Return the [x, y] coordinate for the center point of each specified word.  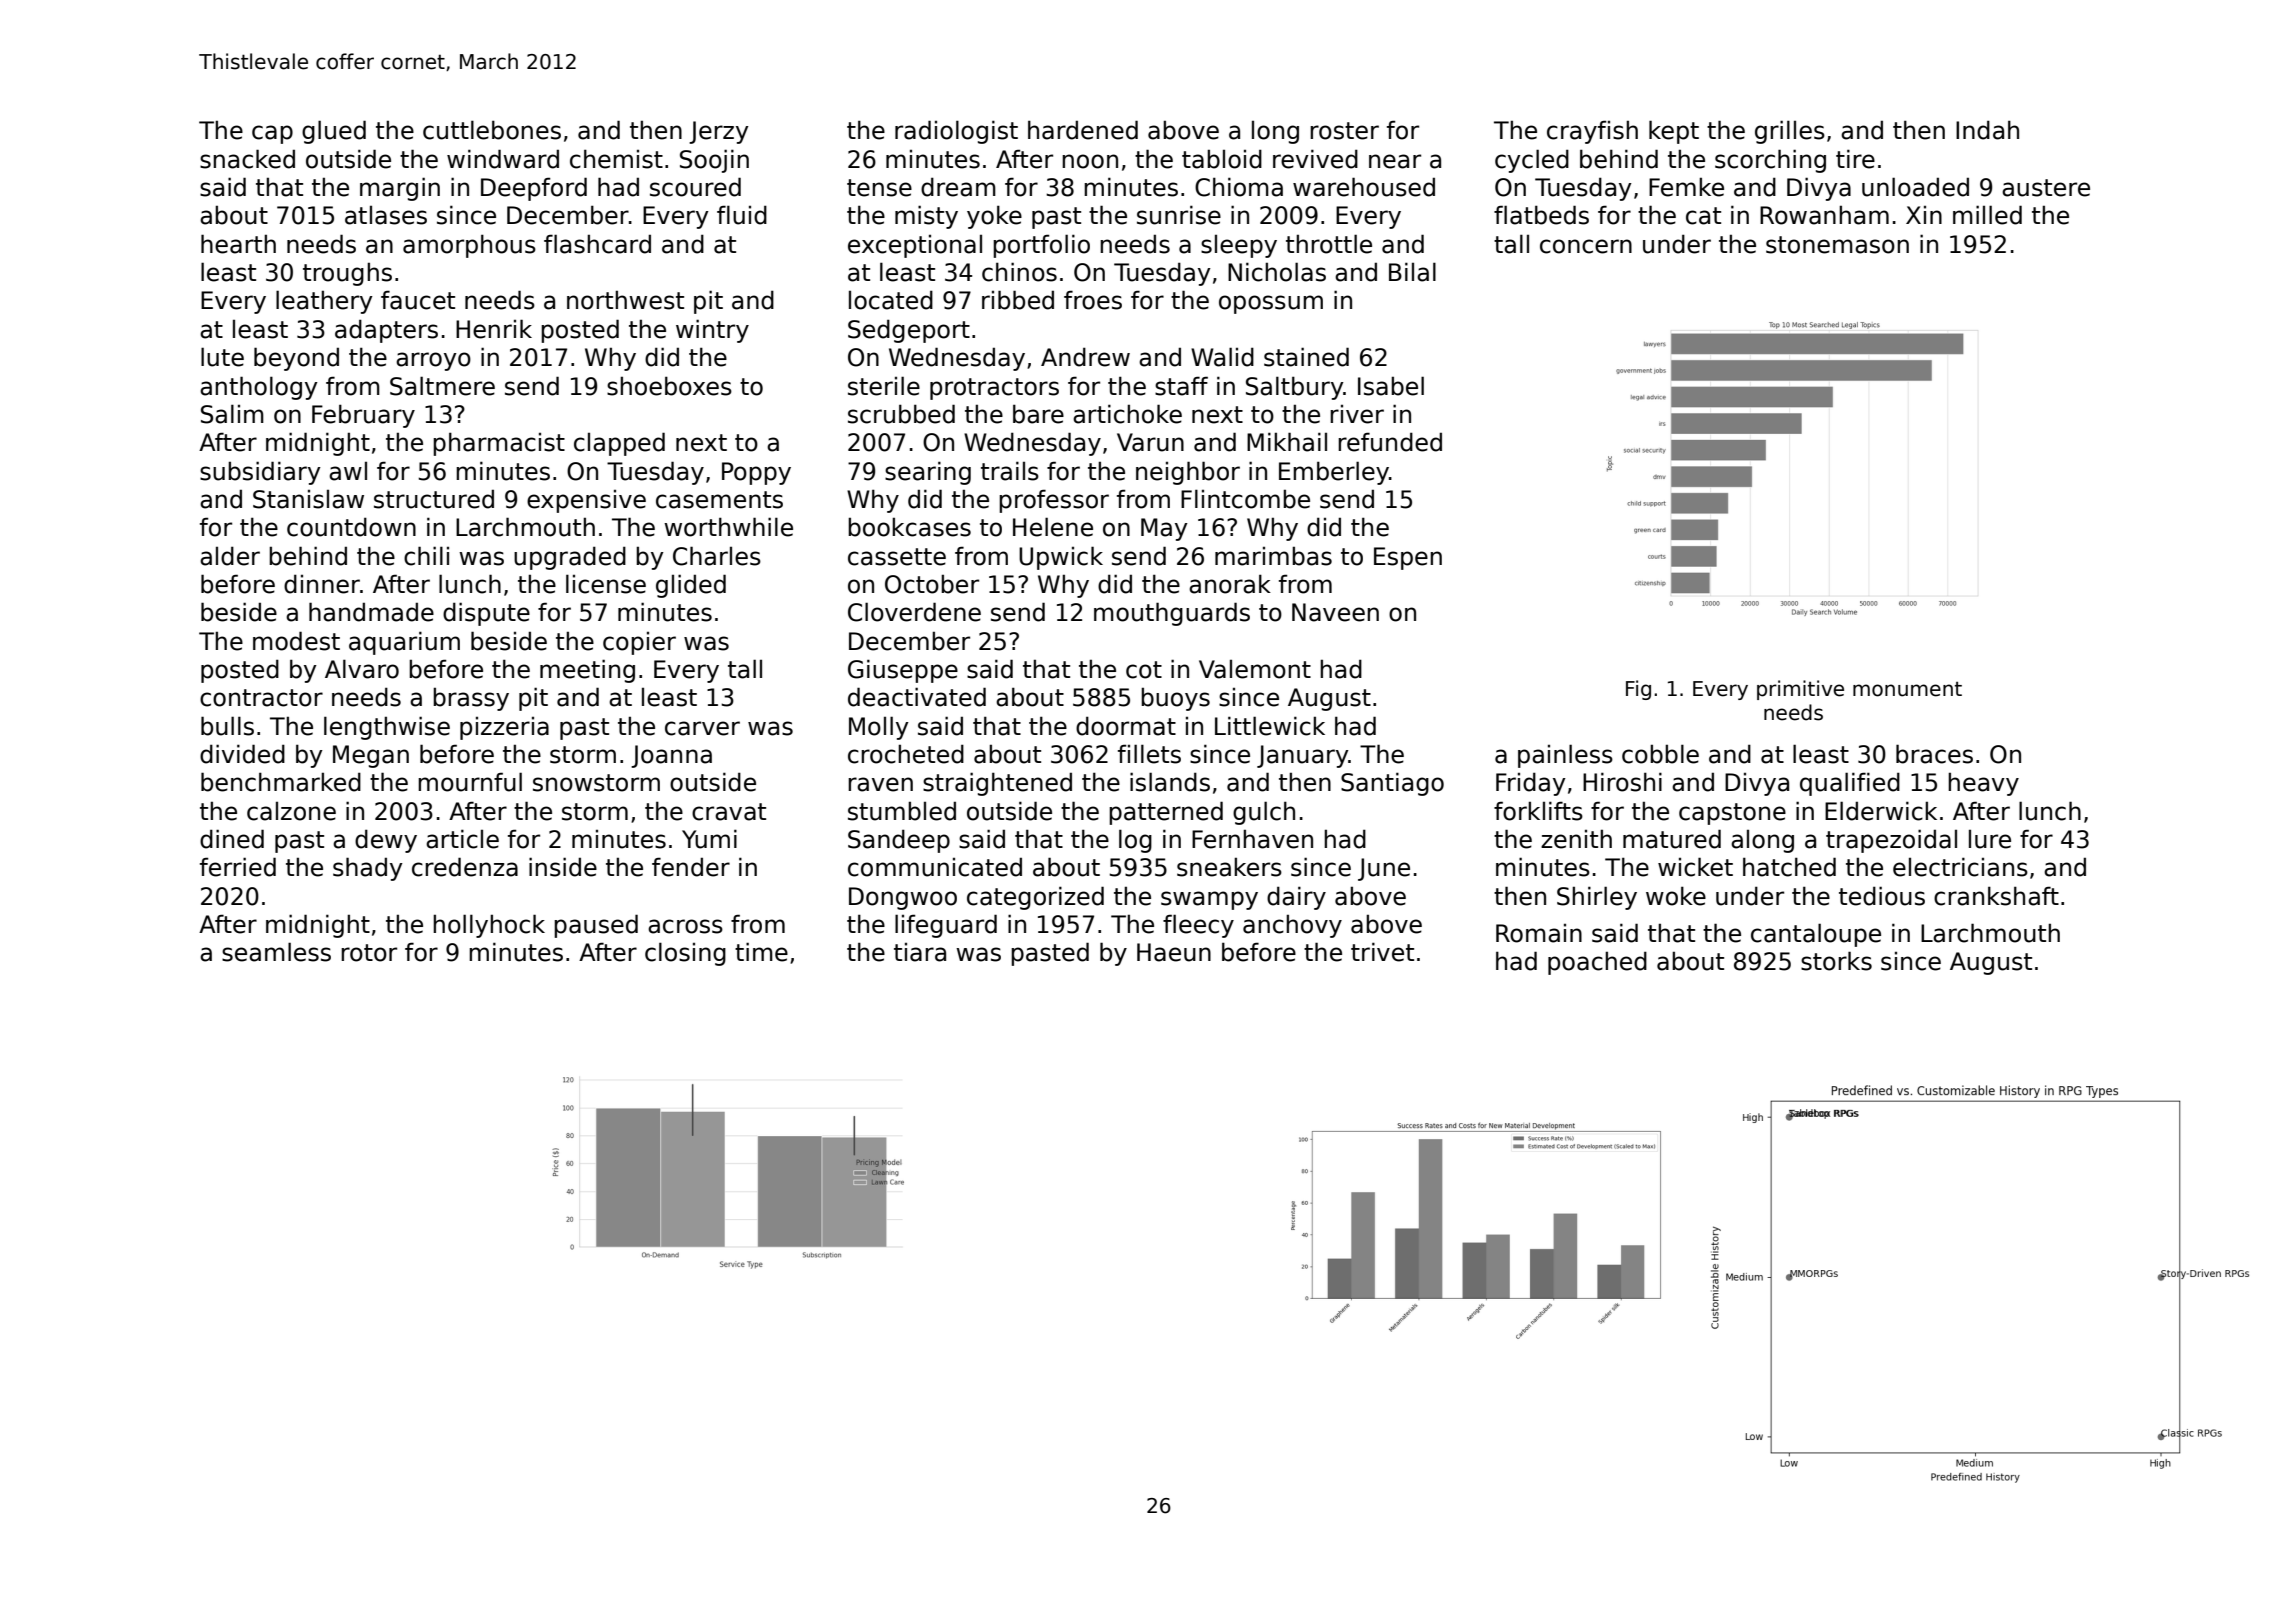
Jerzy [719, 132]
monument [1907, 689]
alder [230, 556]
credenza [465, 867]
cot [1144, 670]
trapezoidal [1891, 841]
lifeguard [946, 926]
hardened [1083, 130]
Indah [1987, 130]
